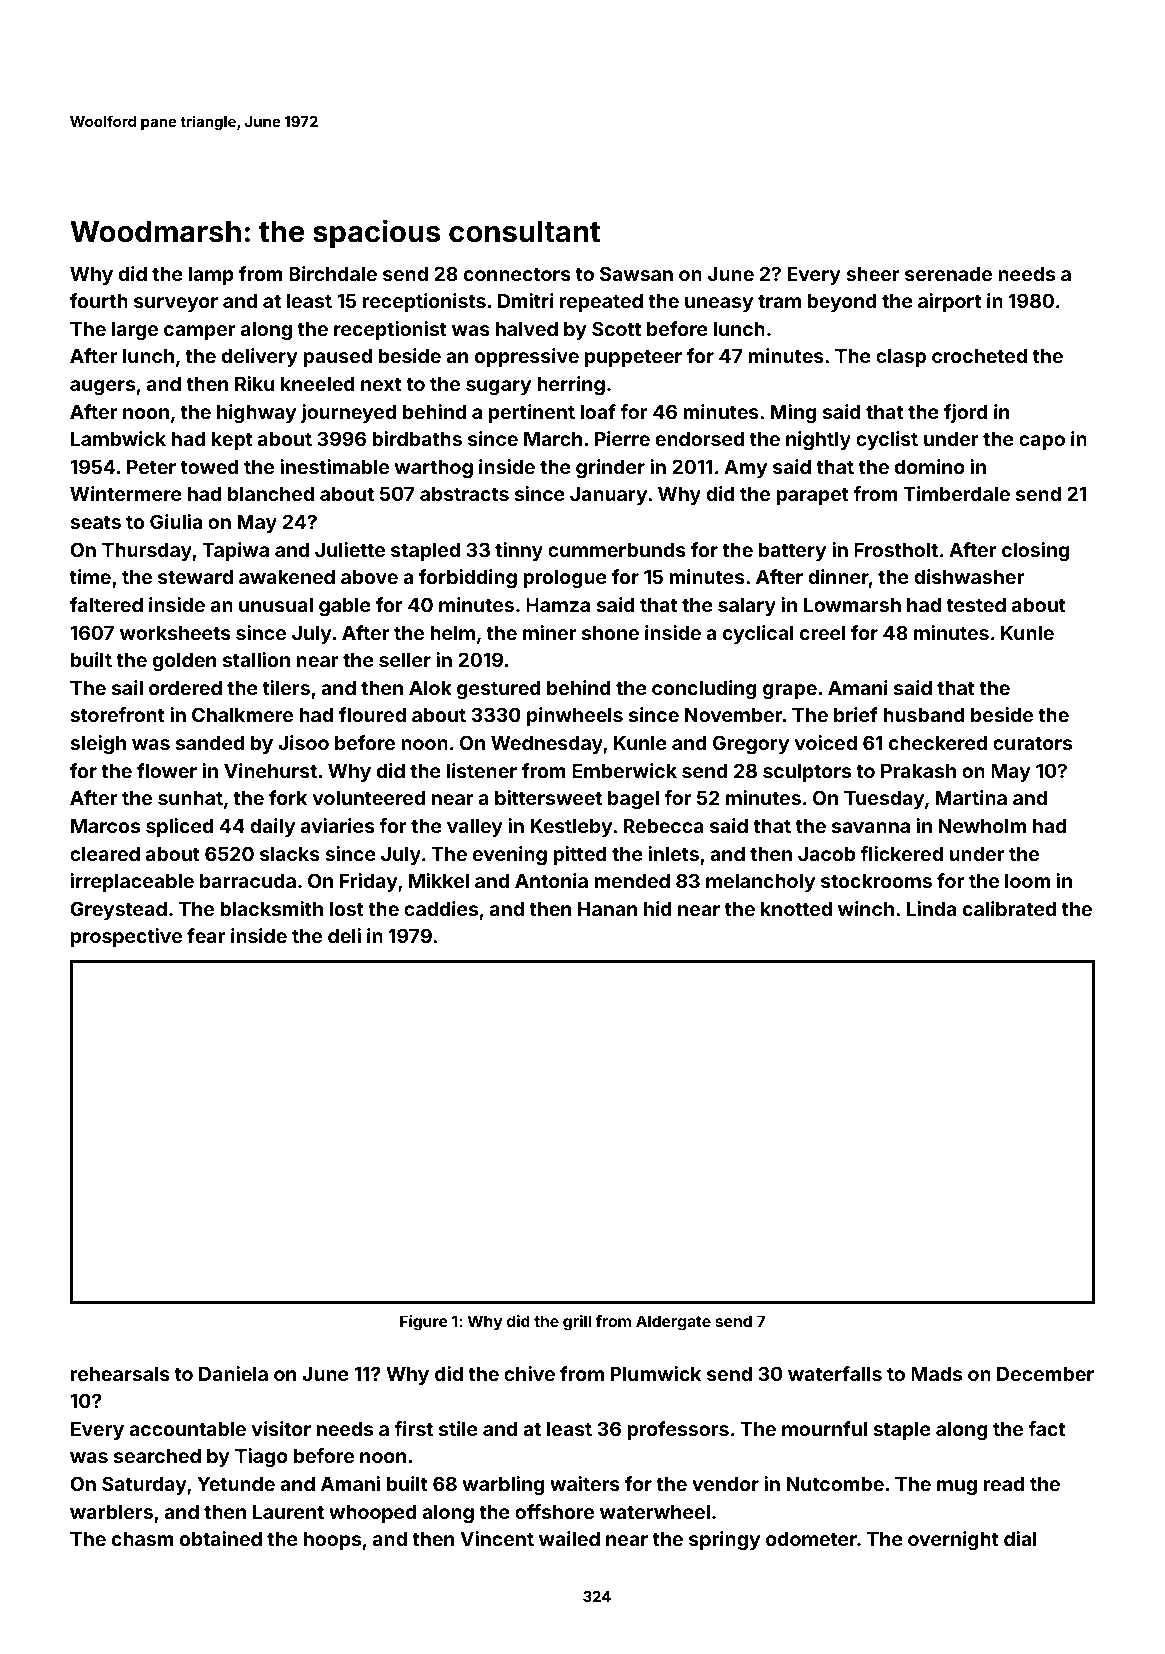  Describe the element at coordinates (948, 274) in the page. I see `serenade` at that location.
